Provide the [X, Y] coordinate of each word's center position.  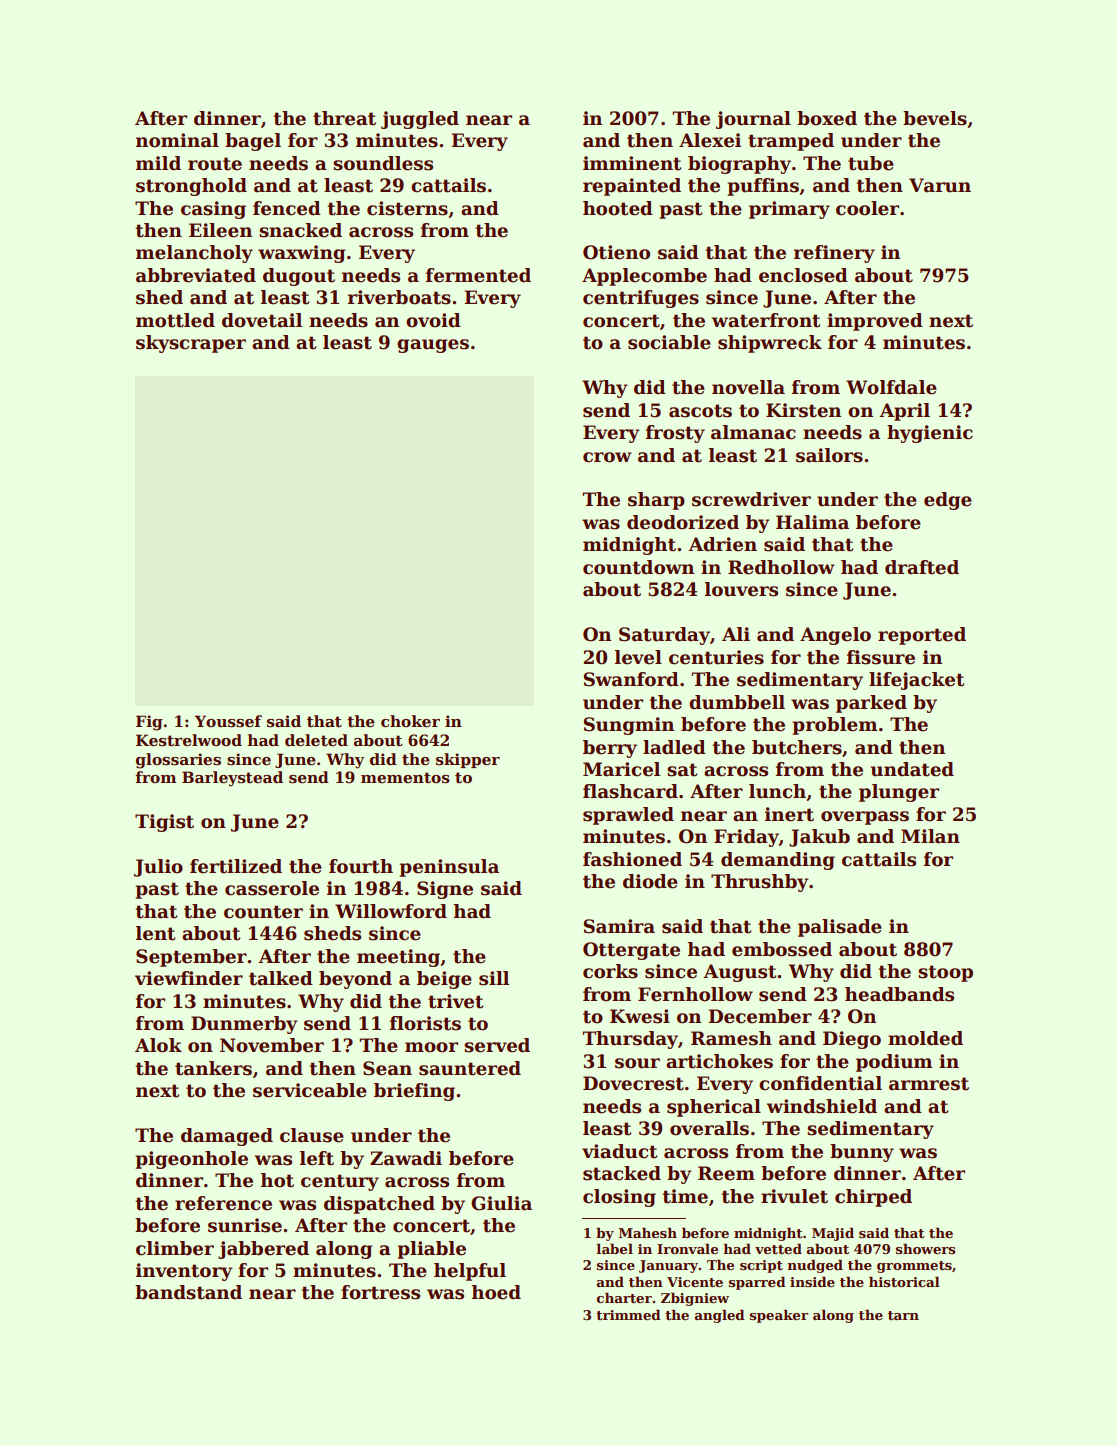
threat [344, 118]
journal [753, 120]
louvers [741, 589]
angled [720, 1316]
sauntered [470, 1068]
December [760, 1016]
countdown [638, 567]
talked [281, 978]
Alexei [710, 140]
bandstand [188, 1292]
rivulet [794, 1196]
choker [410, 721]
